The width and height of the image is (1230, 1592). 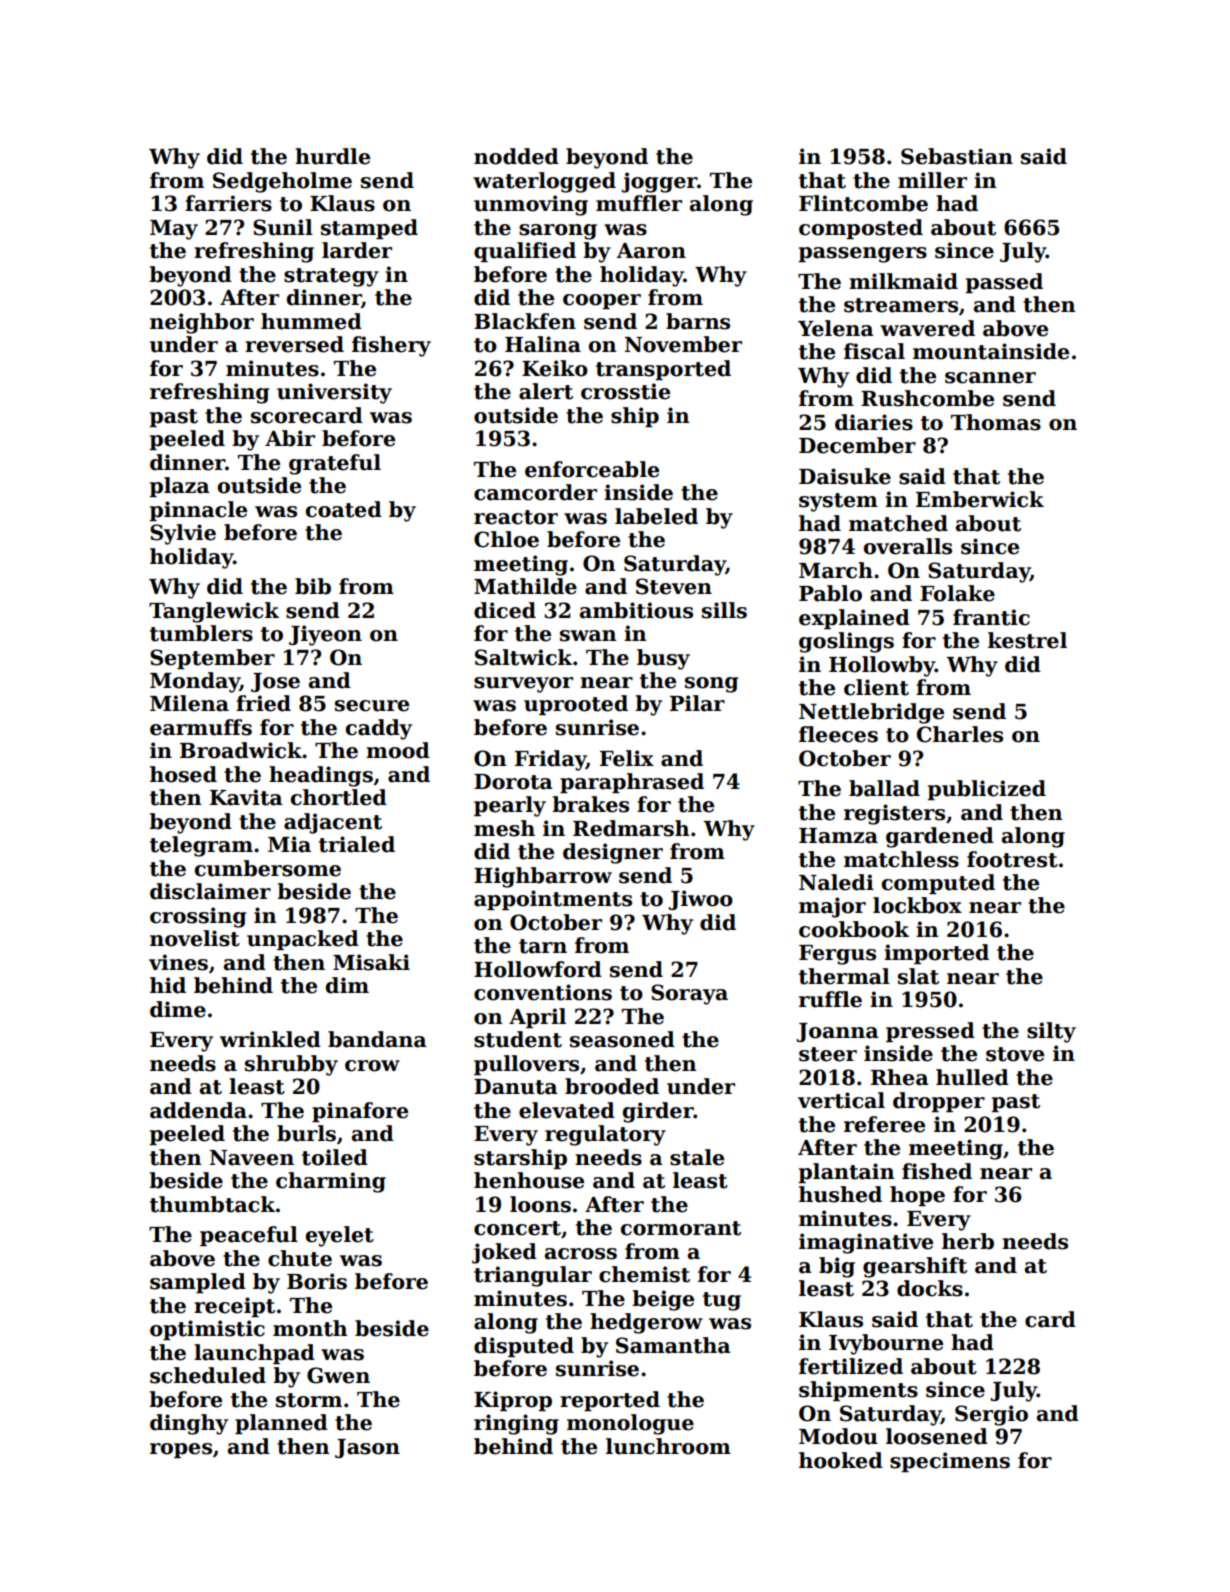 I want to click on ringing, so click(x=516, y=1424).
